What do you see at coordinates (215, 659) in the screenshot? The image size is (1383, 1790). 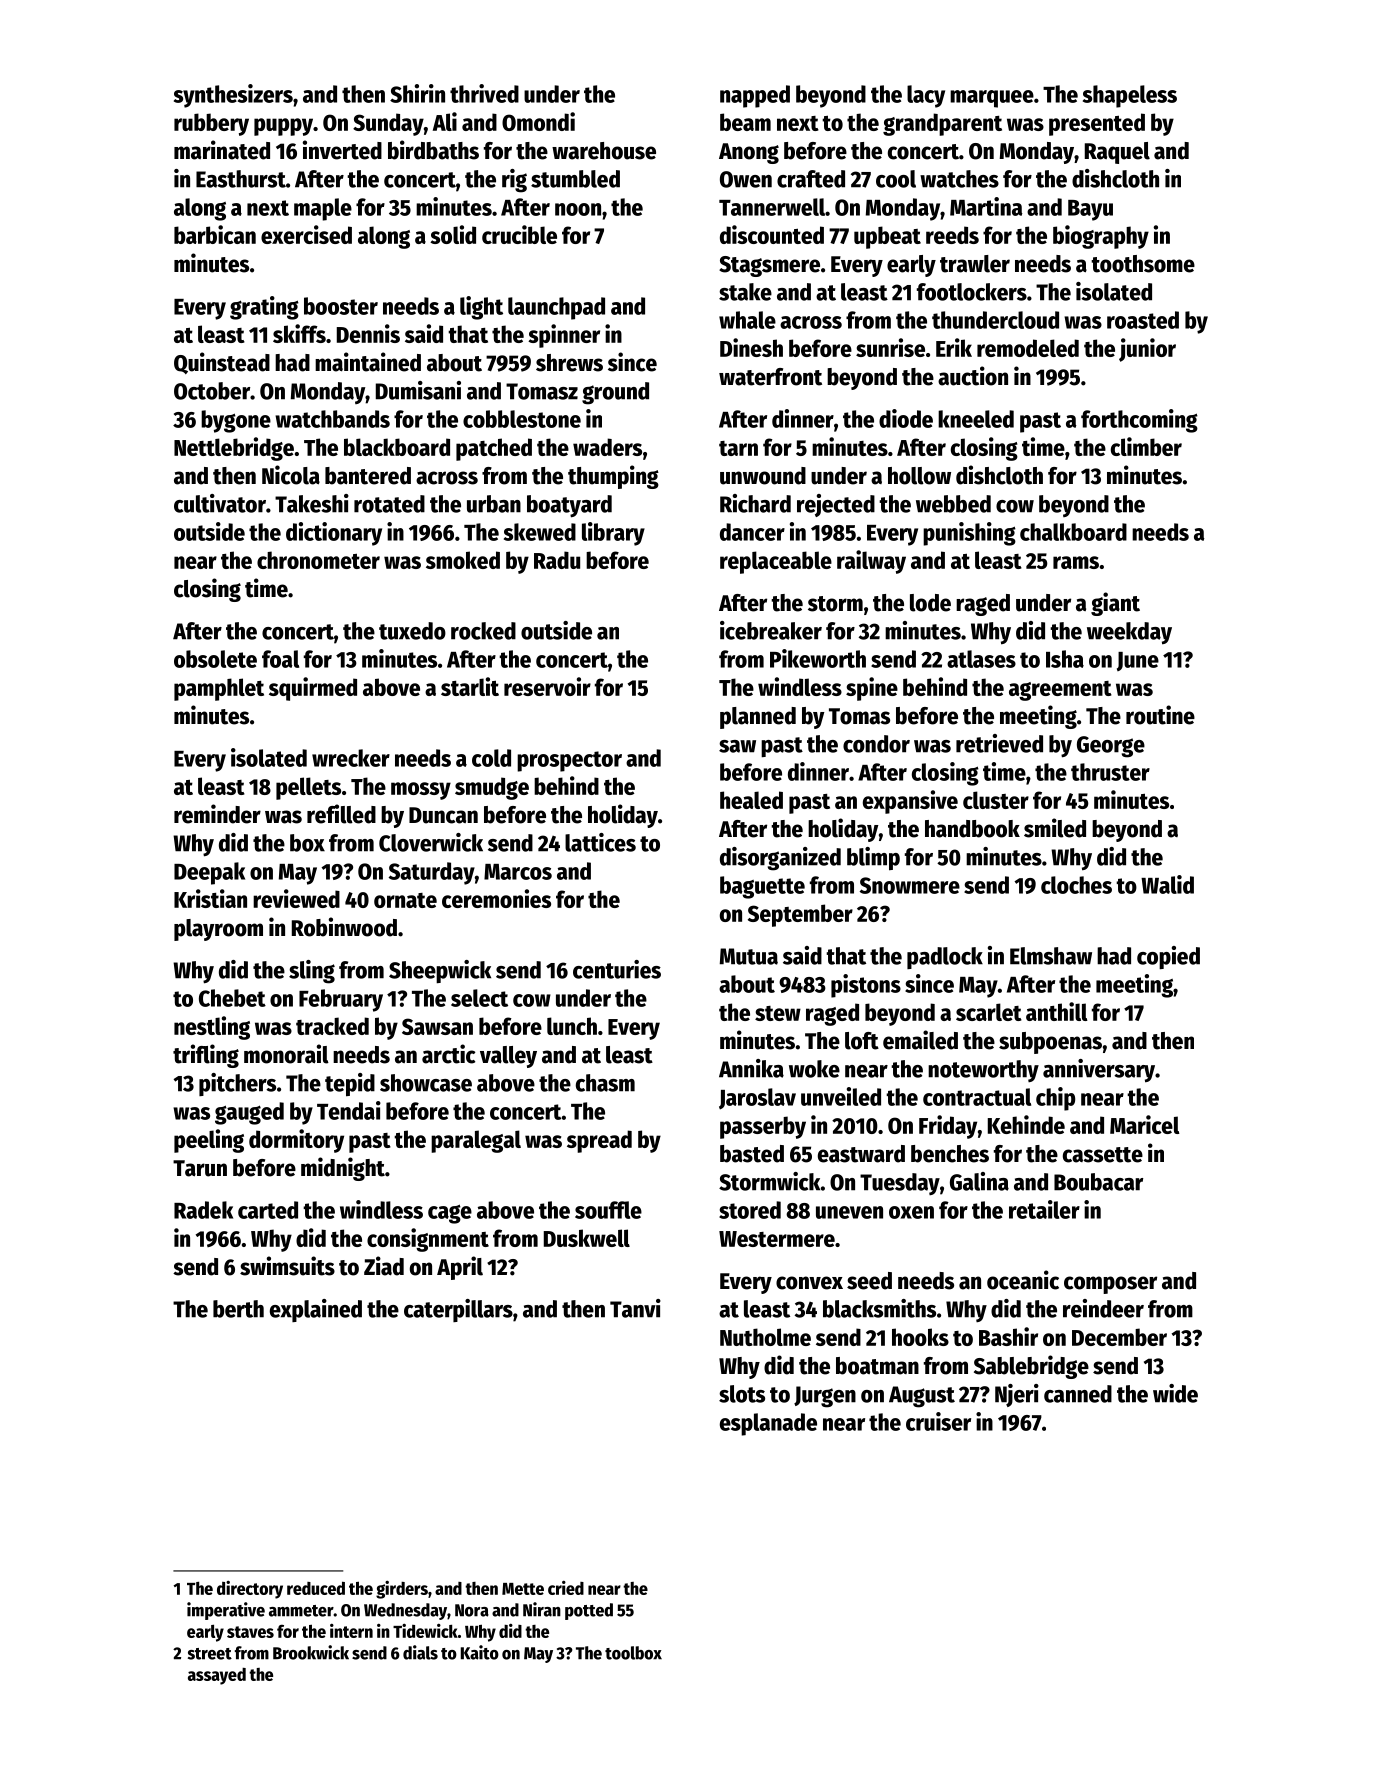 I see `obsolete` at bounding box center [215, 659].
